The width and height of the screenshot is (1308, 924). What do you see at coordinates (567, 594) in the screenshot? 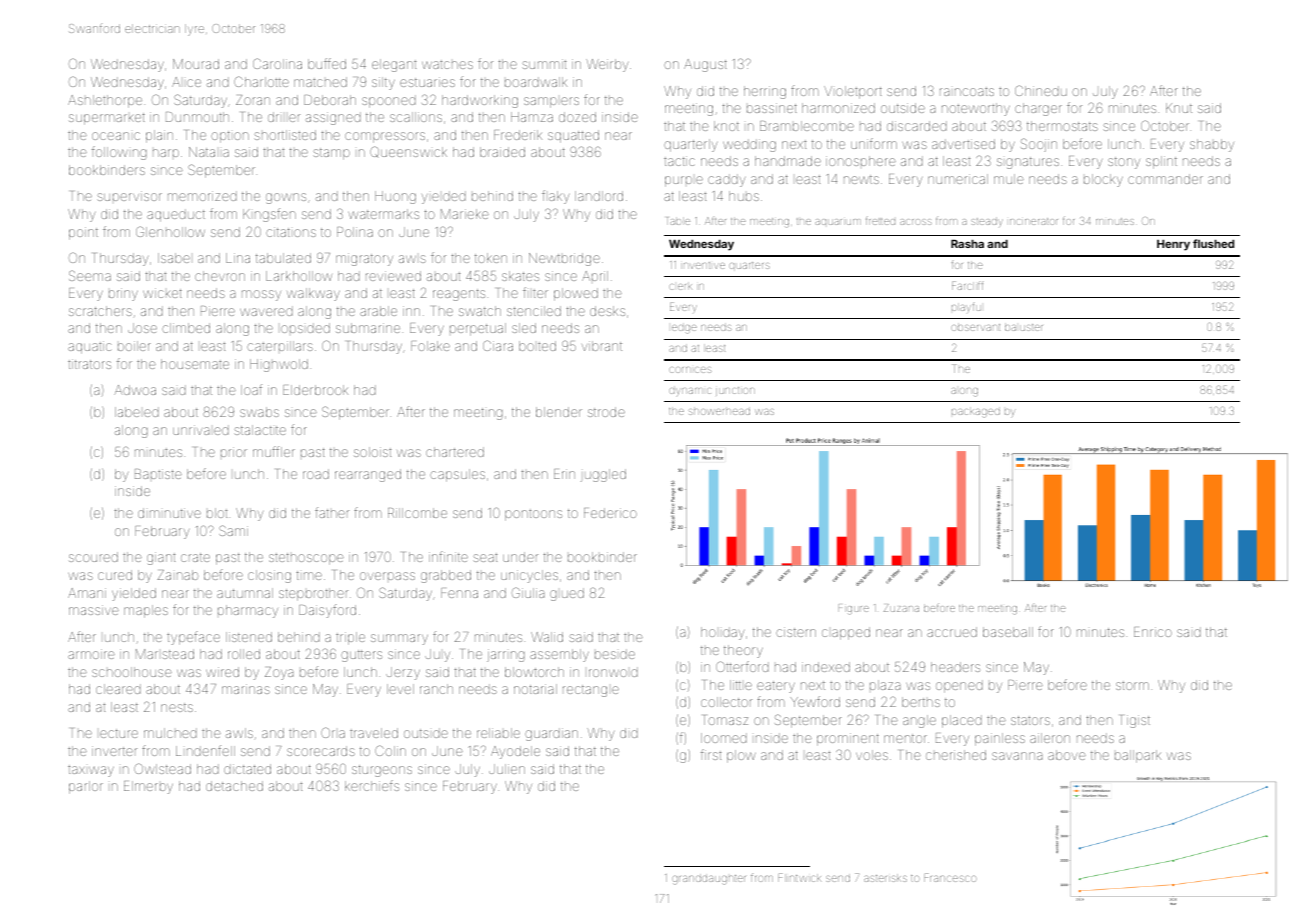
I see `glued` at bounding box center [567, 594].
